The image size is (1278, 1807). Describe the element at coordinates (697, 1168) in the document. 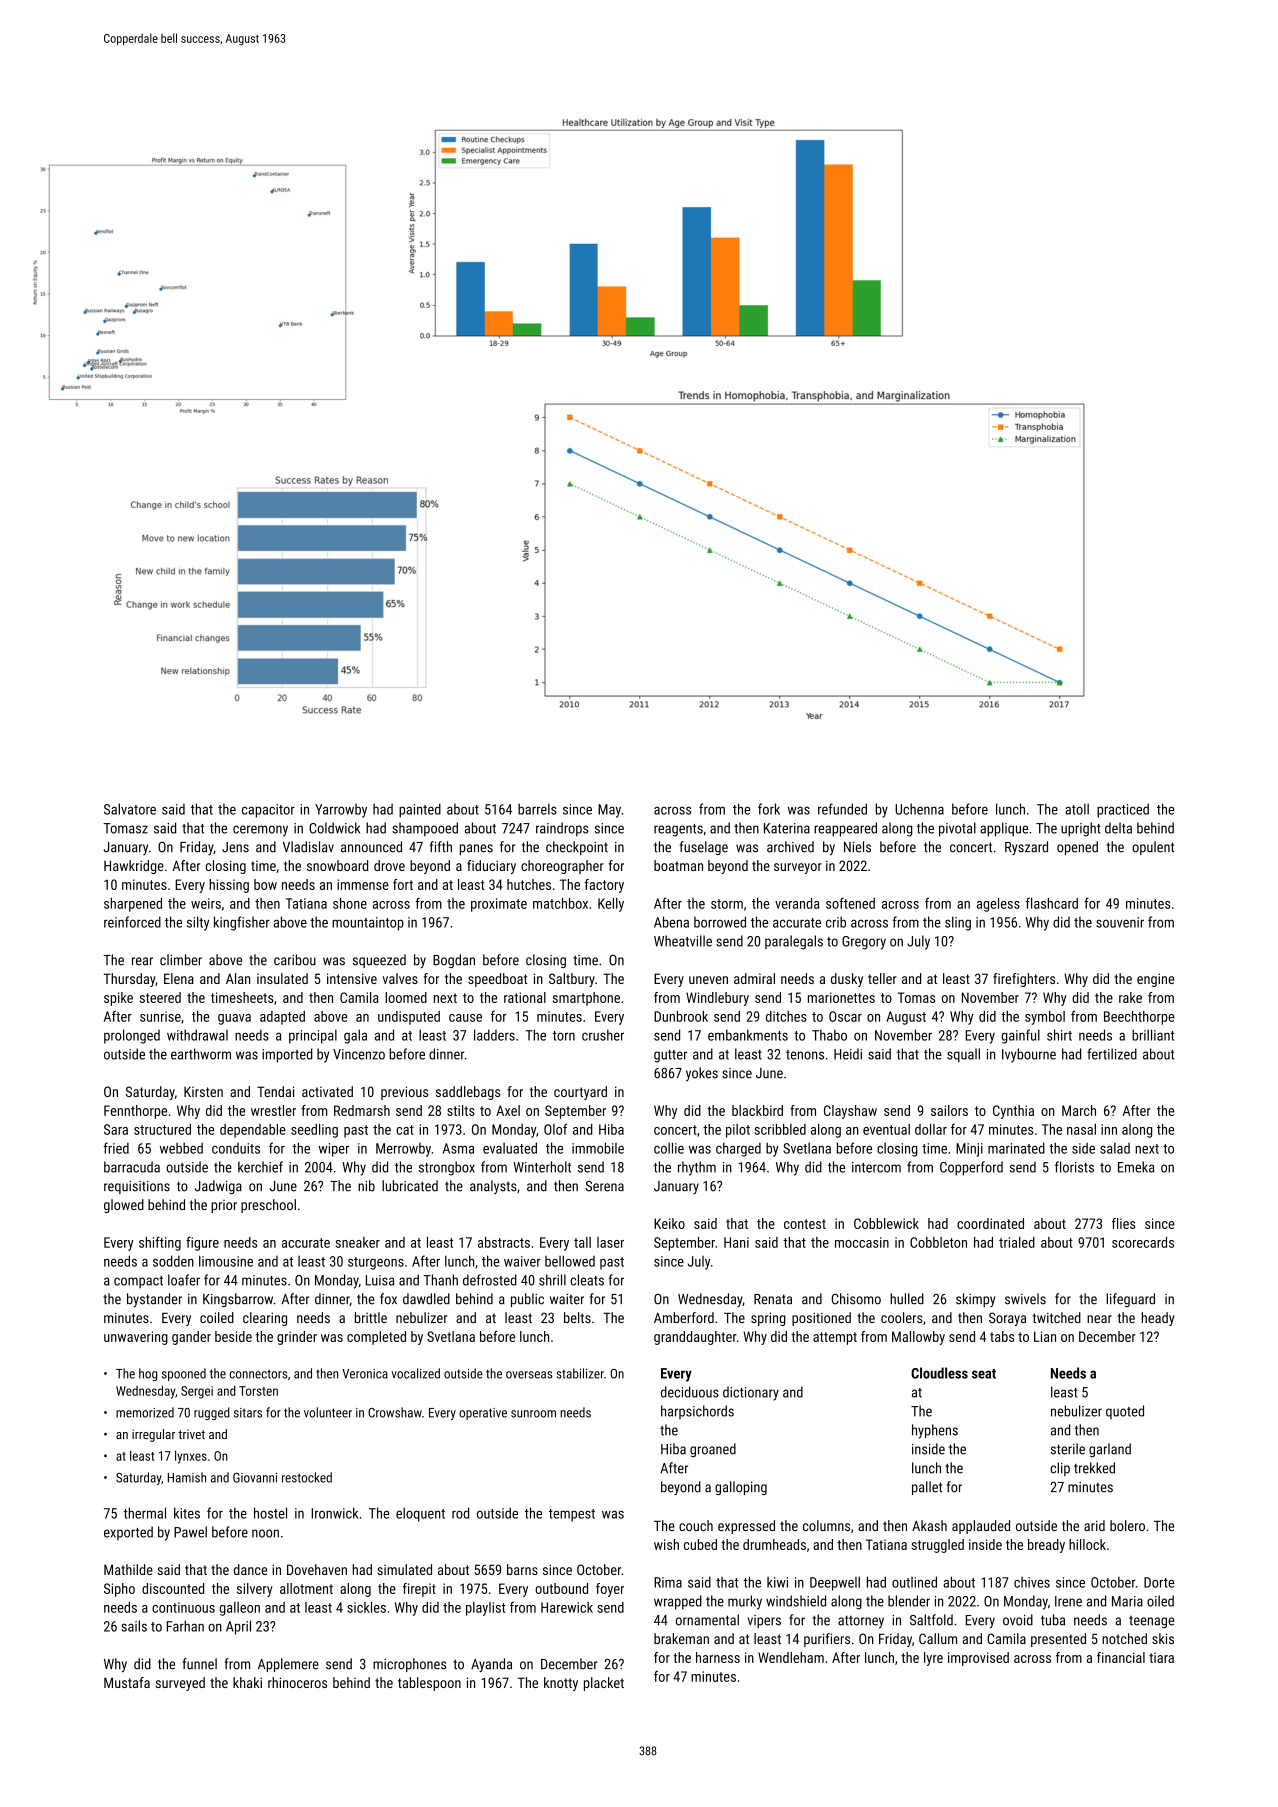

I see `rhythm` at that location.
